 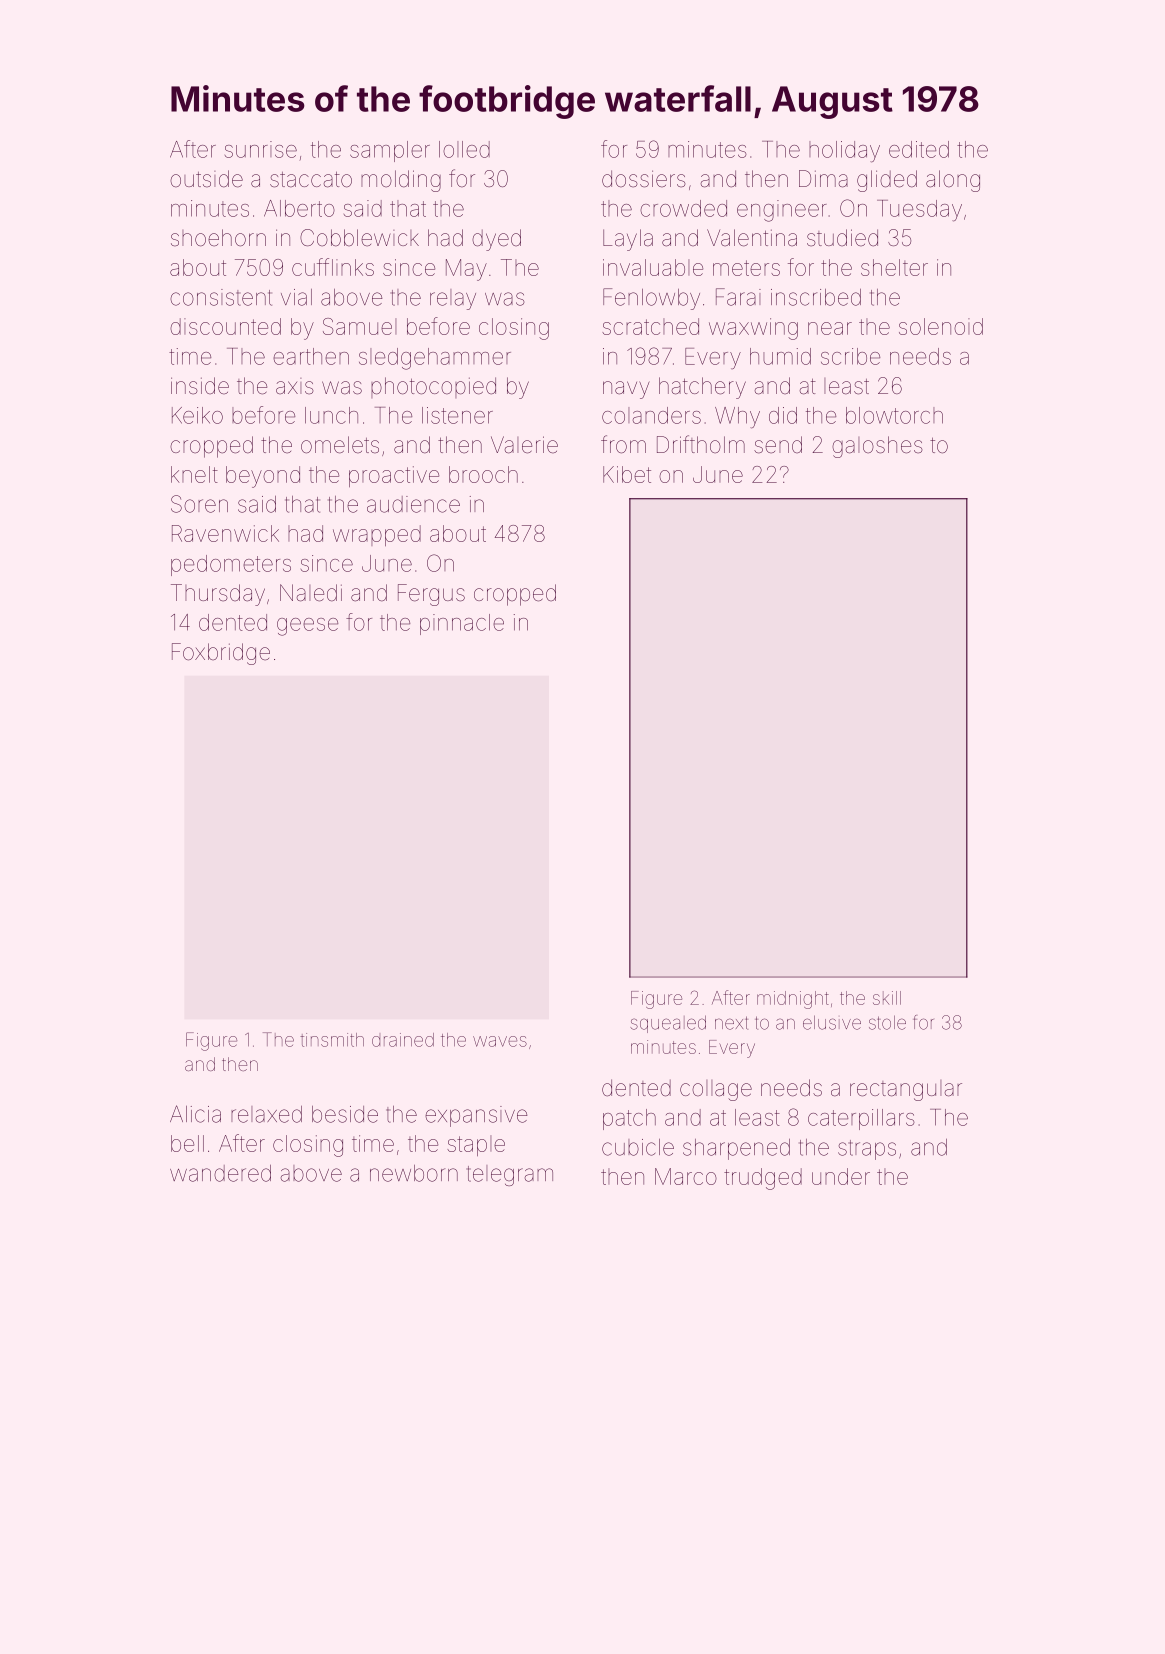 What do you see at coordinates (894, 415) in the image?
I see `blowtorch` at bounding box center [894, 415].
